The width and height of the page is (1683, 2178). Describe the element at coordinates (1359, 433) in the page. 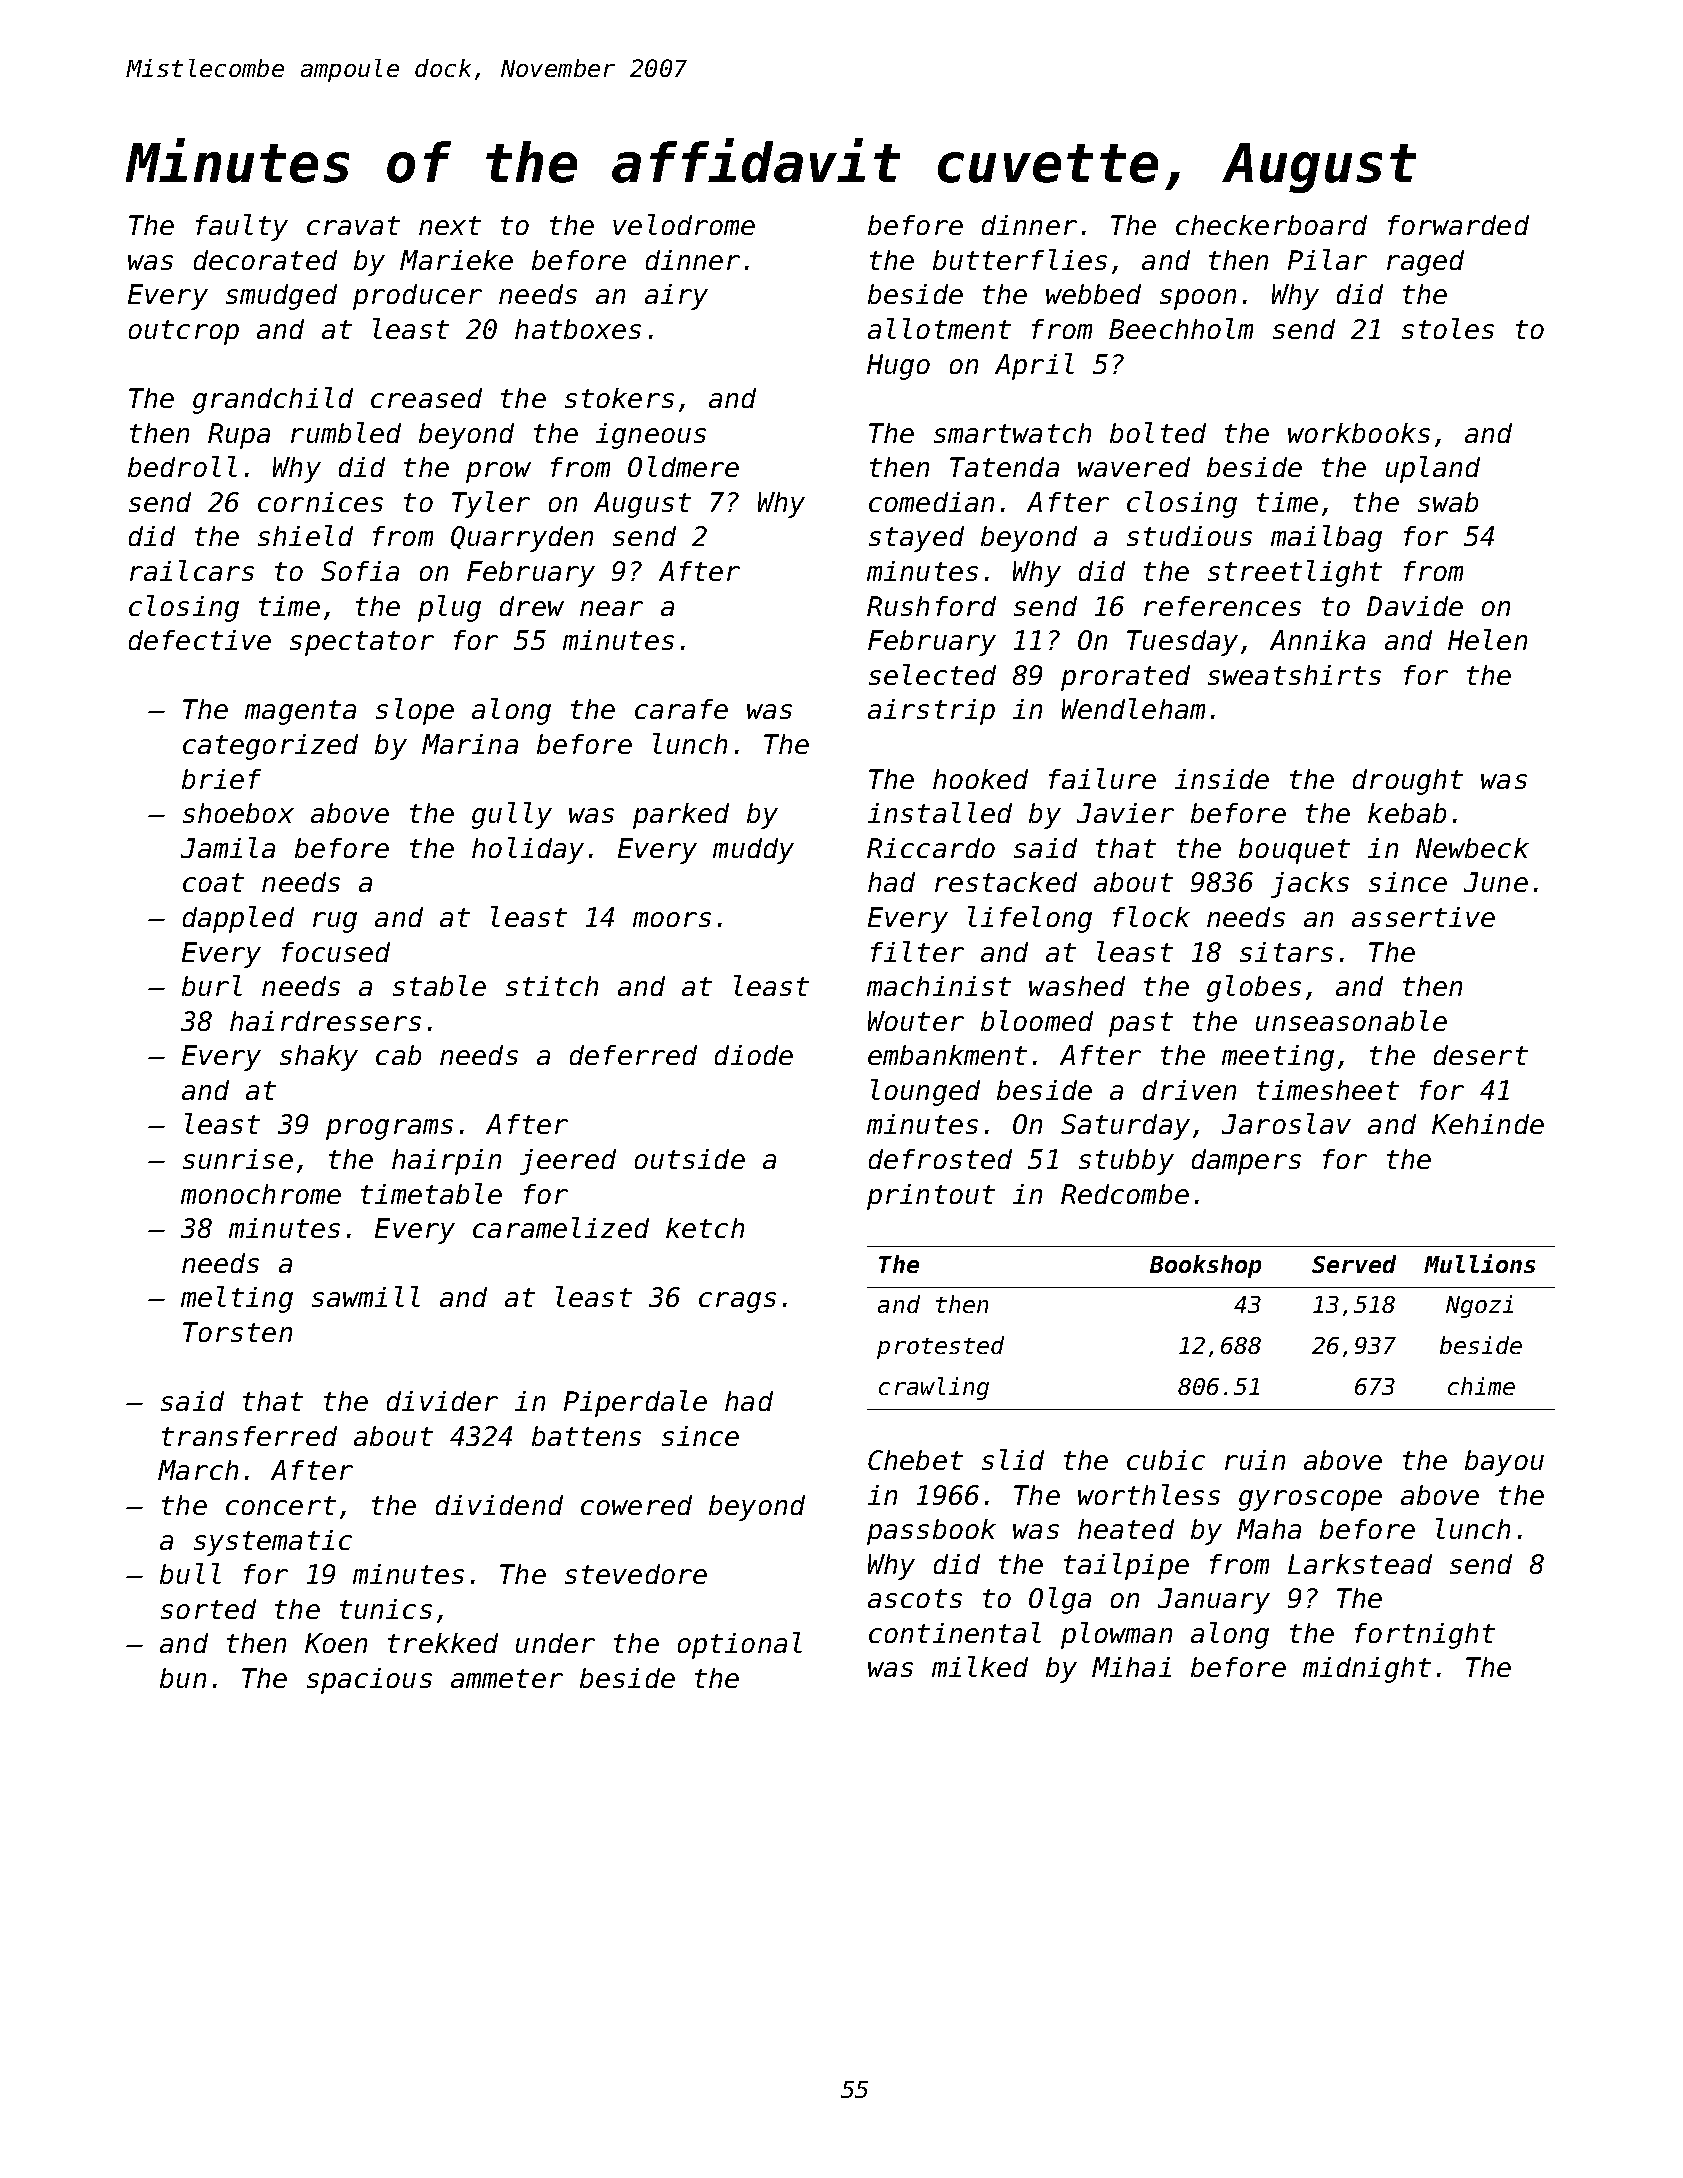

I see `workbooks` at that location.
